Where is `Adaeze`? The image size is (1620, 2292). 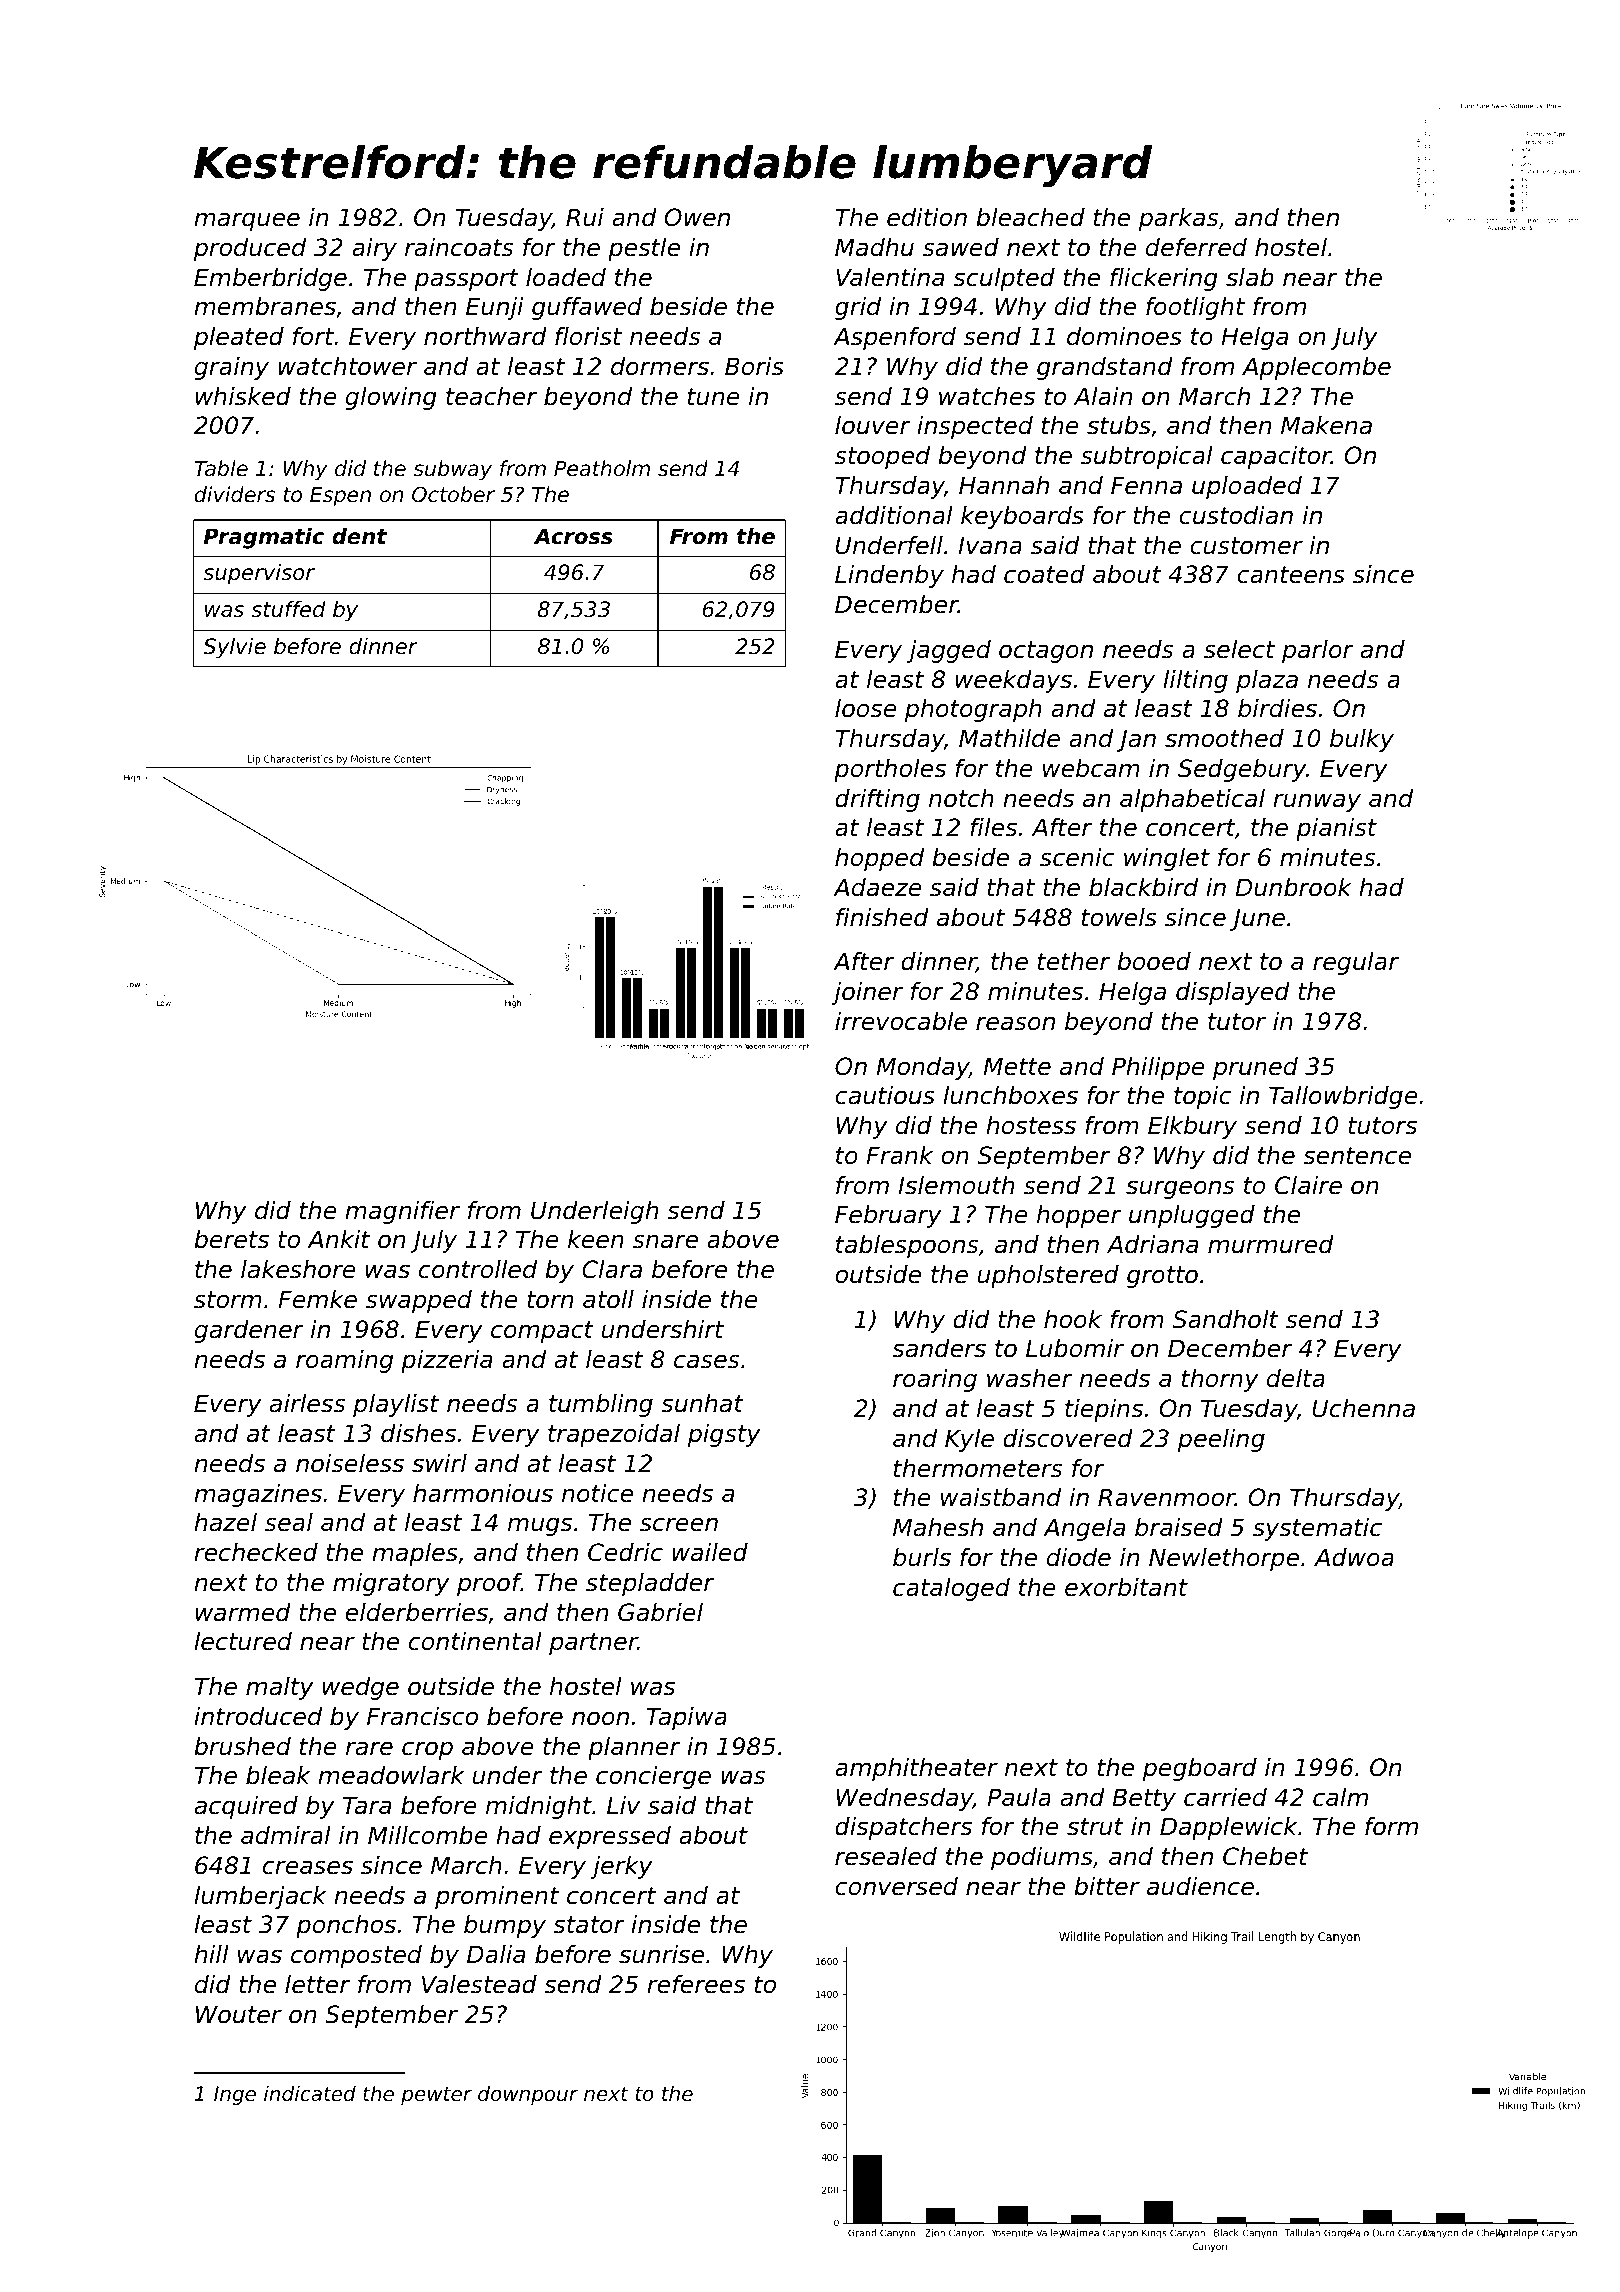 Adaeze is located at coordinates (877, 887).
